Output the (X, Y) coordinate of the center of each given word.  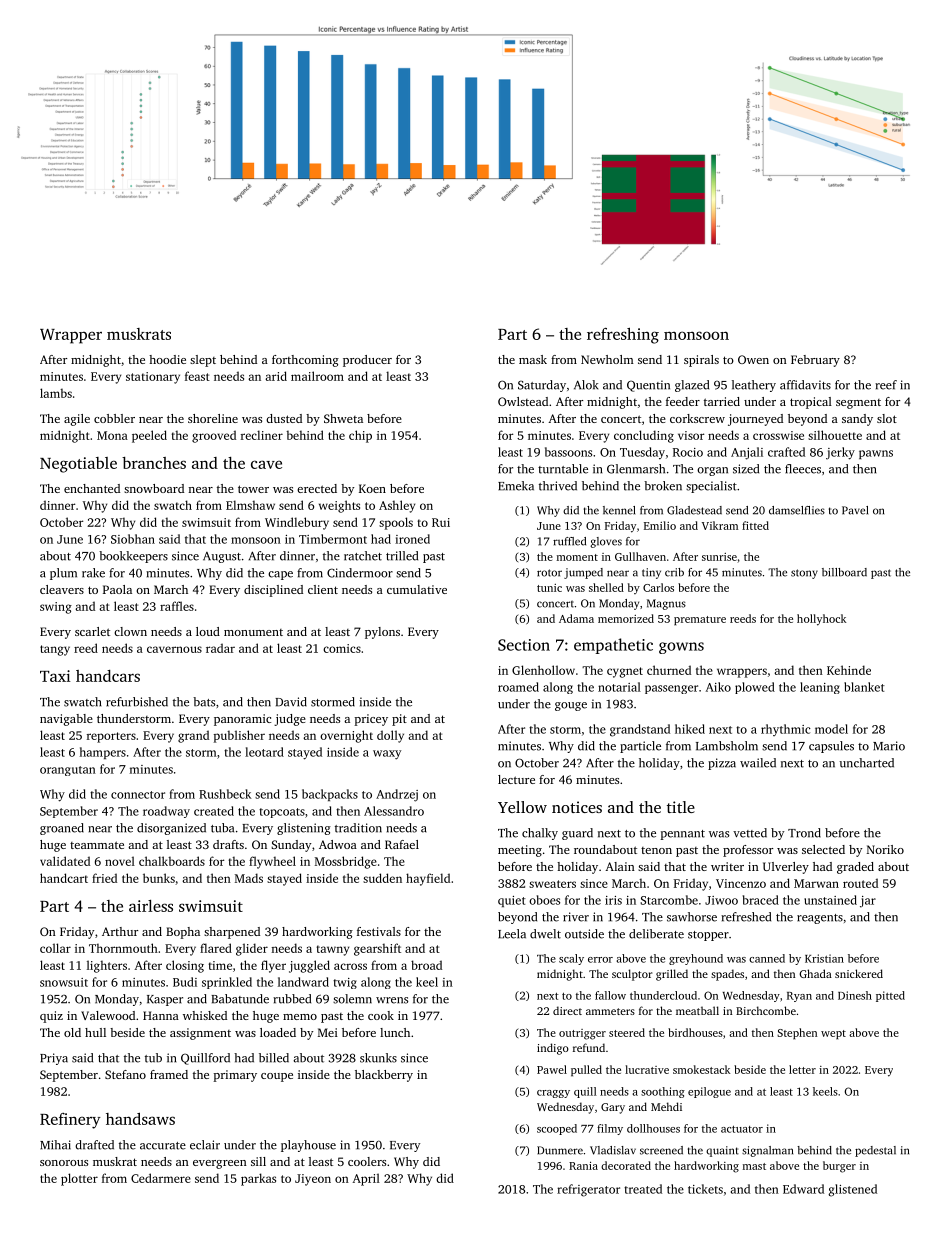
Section (524, 645)
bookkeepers (133, 557)
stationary (153, 378)
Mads (249, 878)
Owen (753, 359)
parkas (258, 1179)
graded (855, 868)
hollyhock (821, 620)
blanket (864, 687)
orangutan (68, 771)
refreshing (623, 336)
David (291, 702)
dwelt (545, 934)
